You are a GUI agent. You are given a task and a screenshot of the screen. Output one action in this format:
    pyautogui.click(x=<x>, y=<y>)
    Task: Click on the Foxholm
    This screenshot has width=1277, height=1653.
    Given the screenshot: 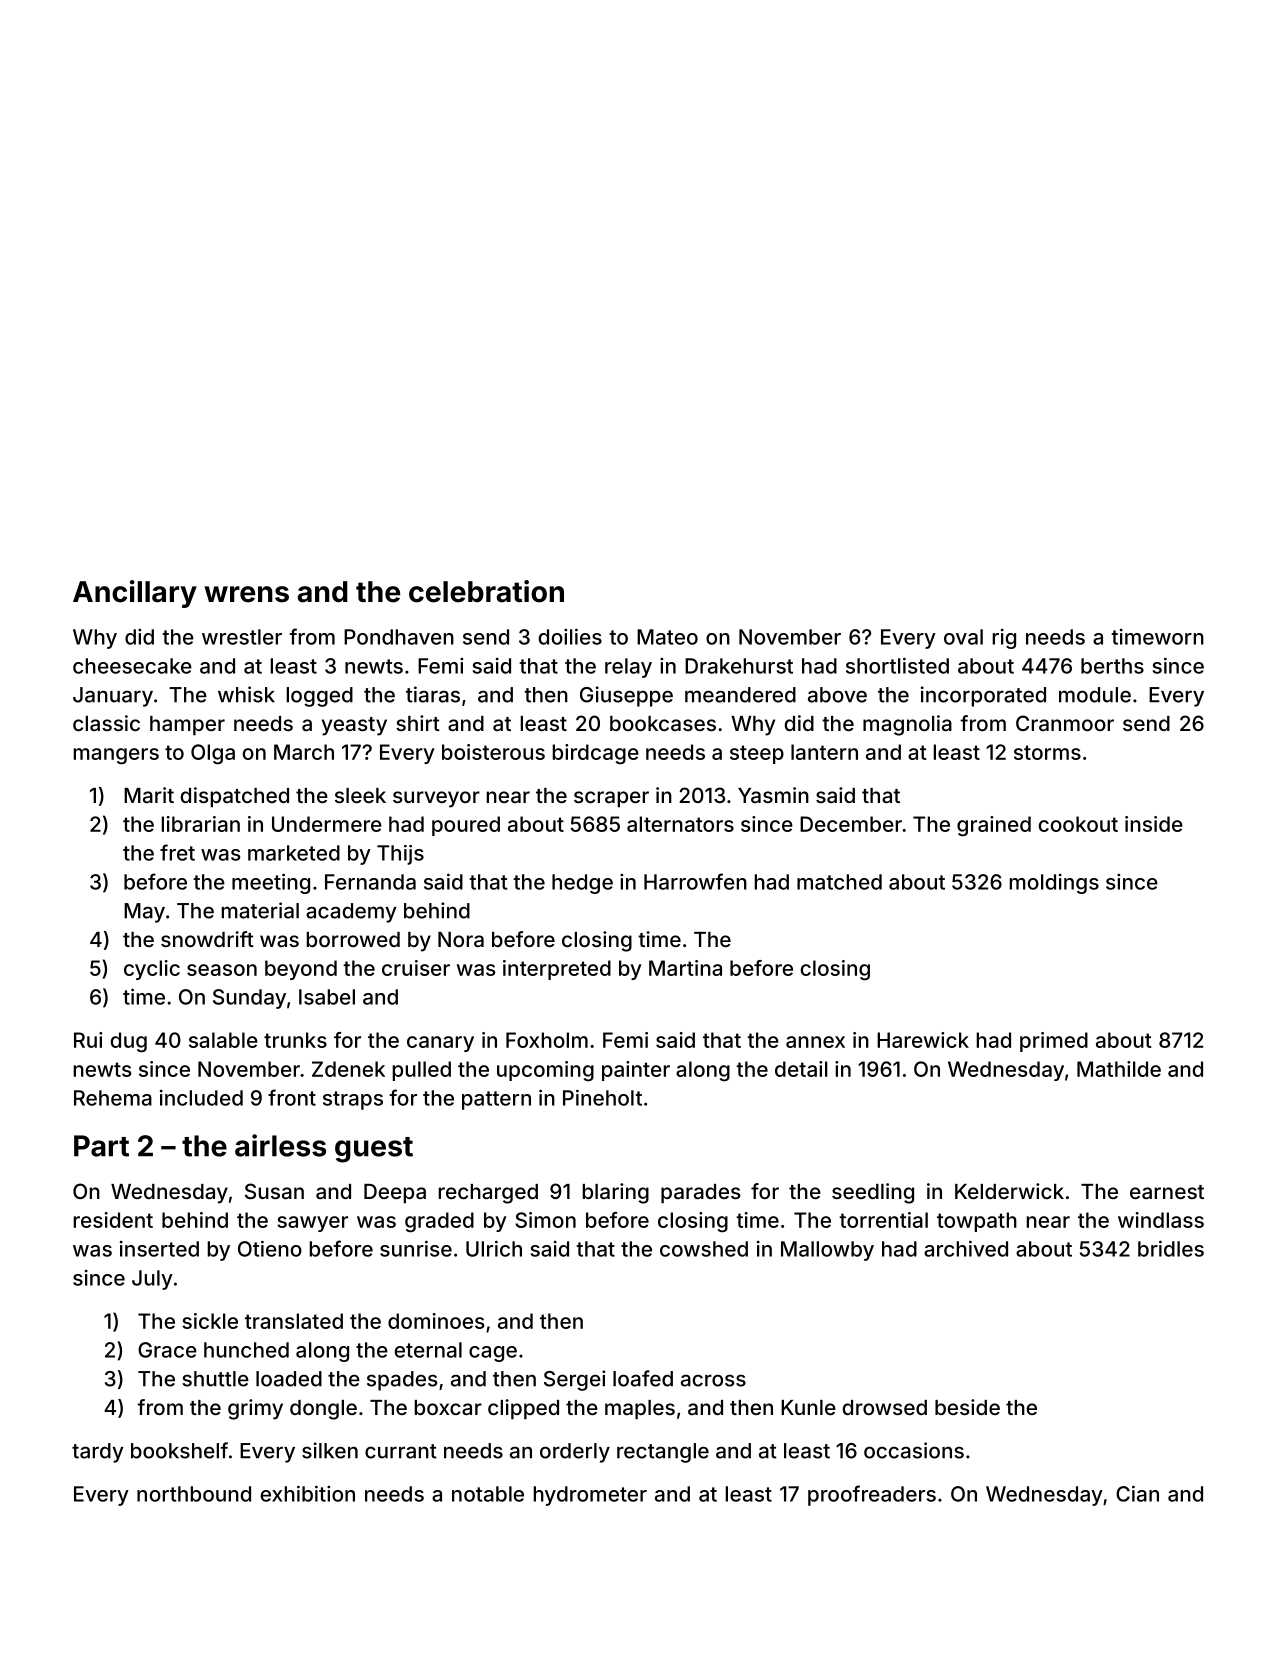 What is the action you would take?
    pyautogui.click(x=547, y=1040)
